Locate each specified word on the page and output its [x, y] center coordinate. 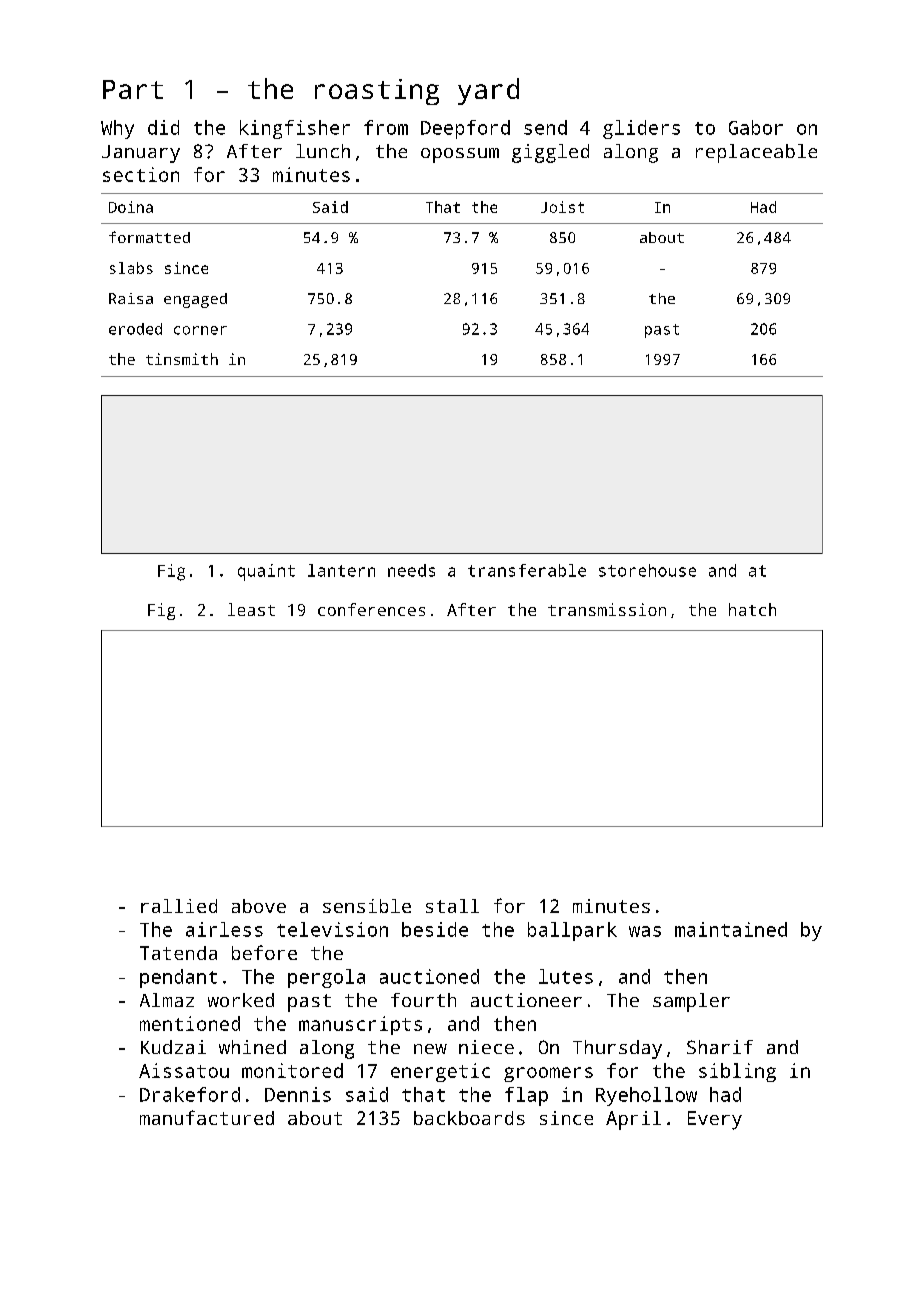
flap [526, 1096]
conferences [371, 609]
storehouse [647, 570]
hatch [752, 609]
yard [488, 91]
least [251, 609]
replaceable [756, 153]
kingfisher [295, 129]
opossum [460, 155]
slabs [131, 268]
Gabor [756, 127]
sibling [737, 1072]
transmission [607, 609]
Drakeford [190, 1094]
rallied [179, 906]
